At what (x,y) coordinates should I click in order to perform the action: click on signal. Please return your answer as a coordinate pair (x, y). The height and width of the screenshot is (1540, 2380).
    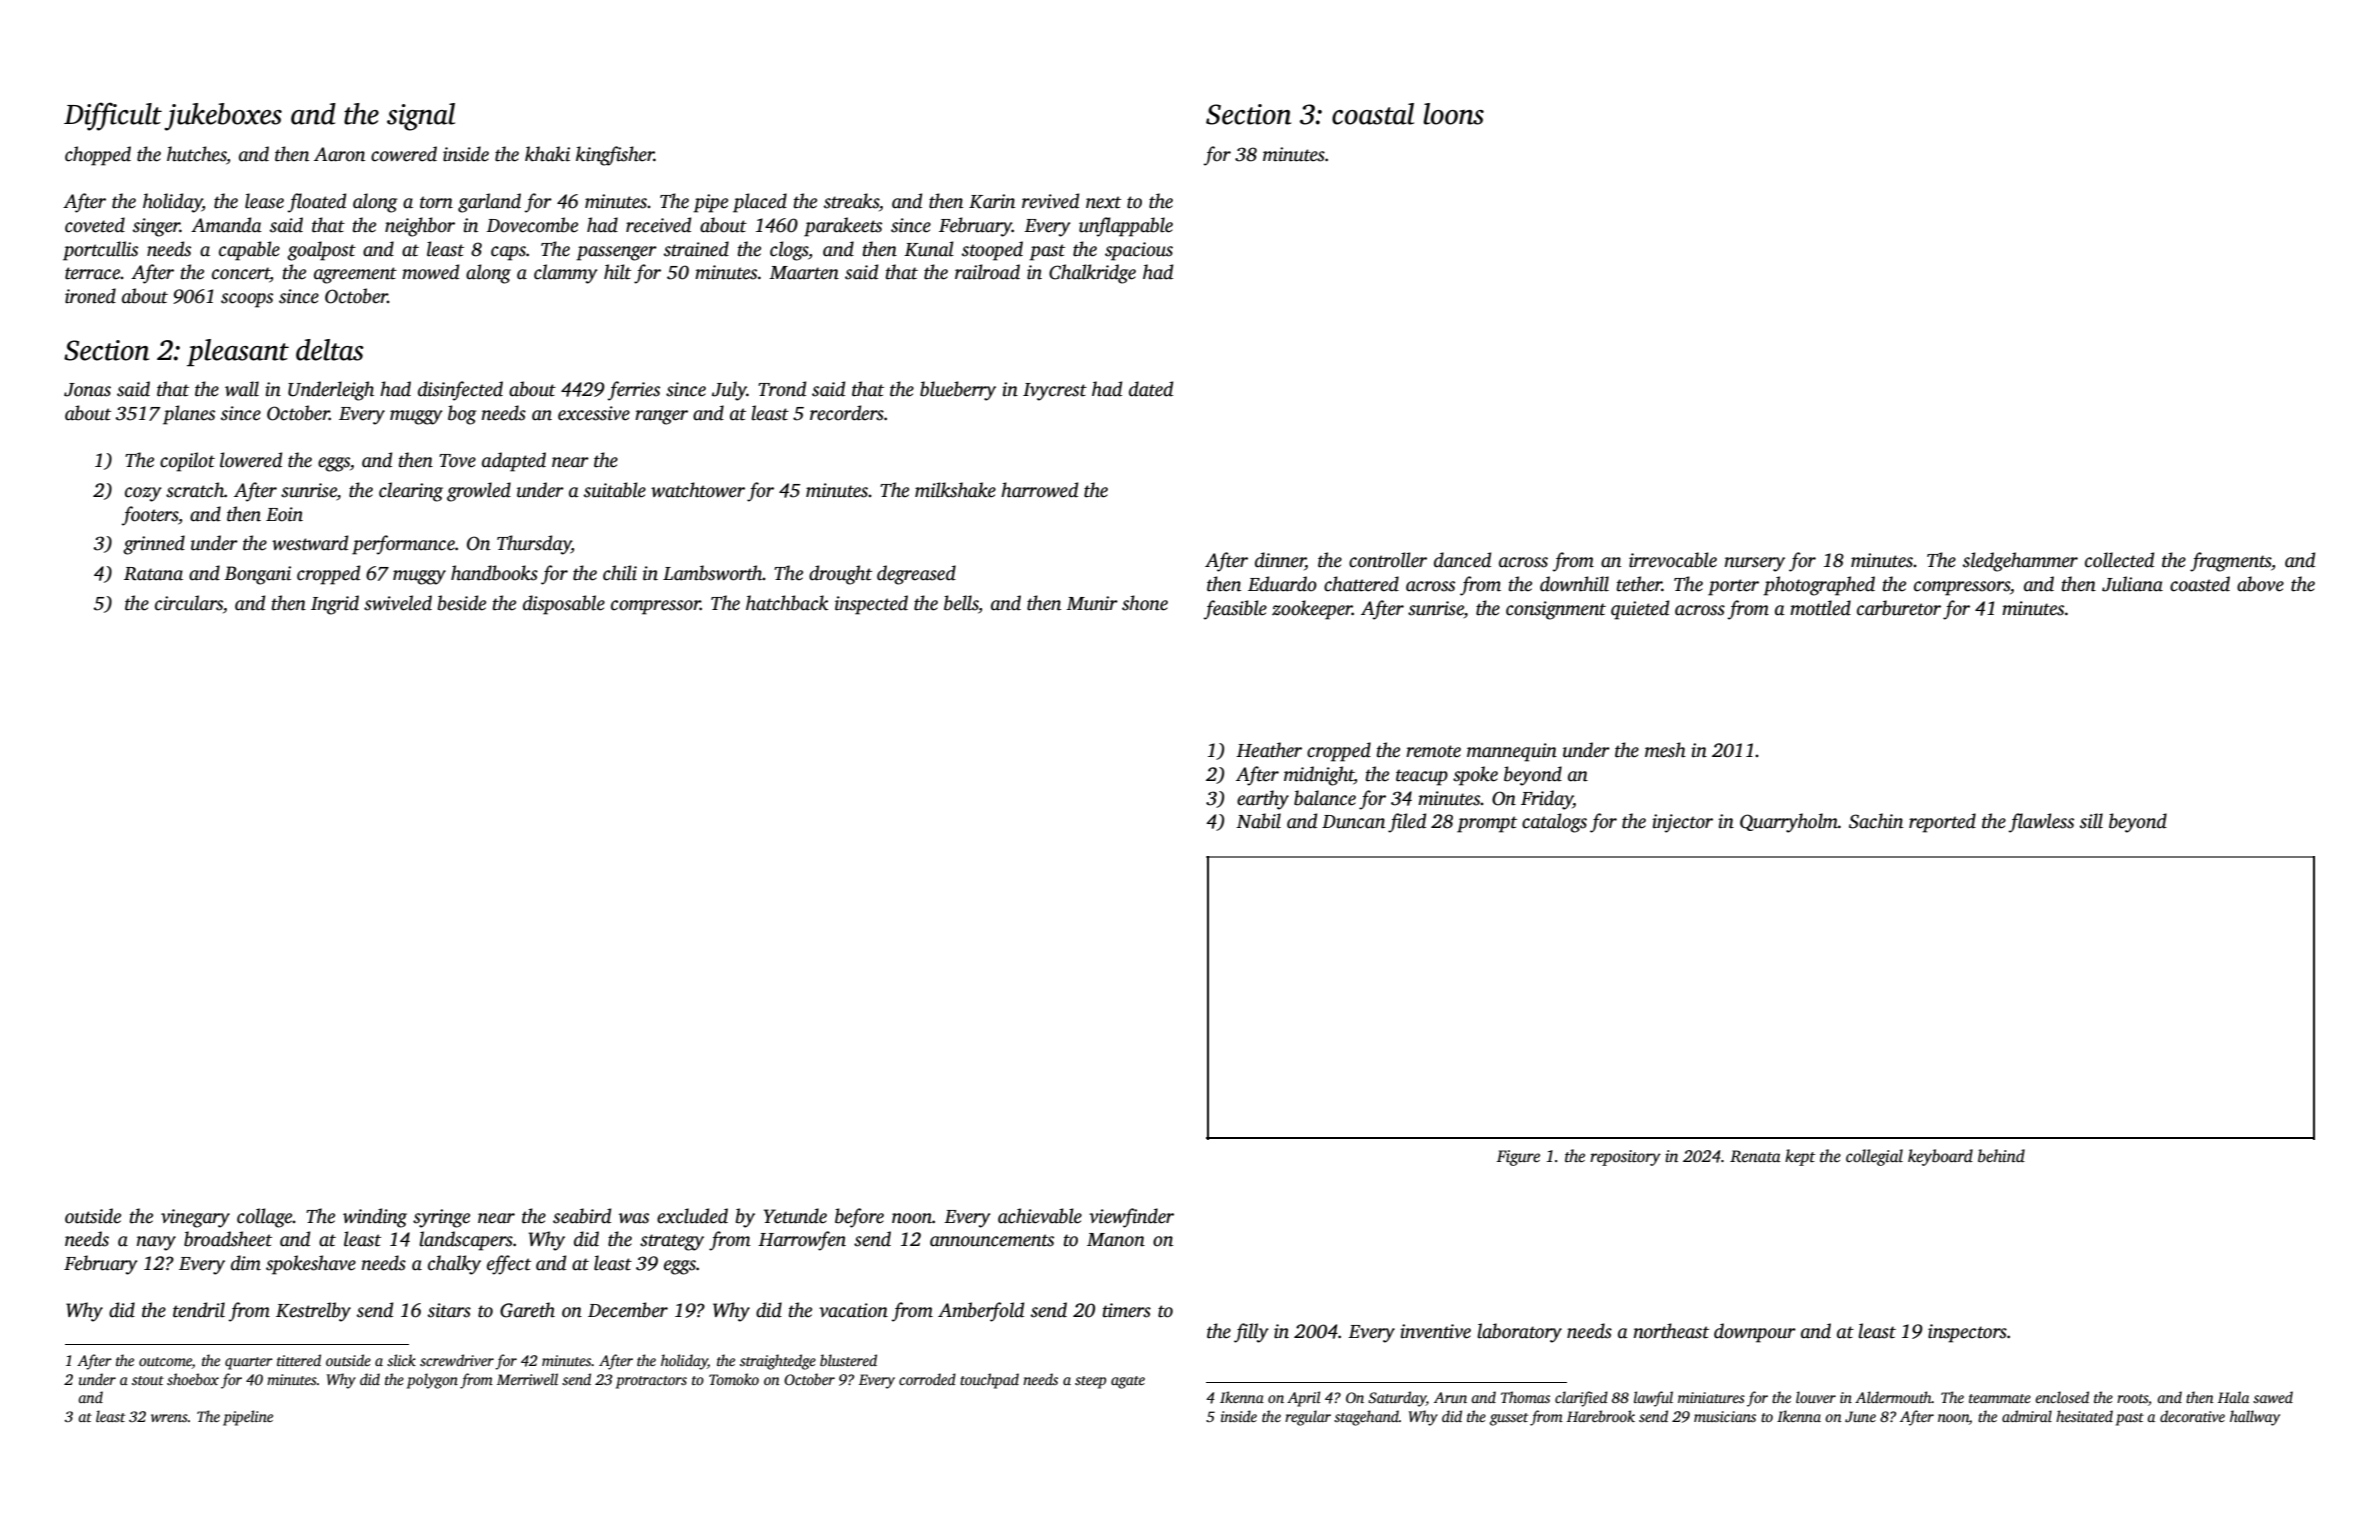
    Looking at the image, I should click on (421, 117).
